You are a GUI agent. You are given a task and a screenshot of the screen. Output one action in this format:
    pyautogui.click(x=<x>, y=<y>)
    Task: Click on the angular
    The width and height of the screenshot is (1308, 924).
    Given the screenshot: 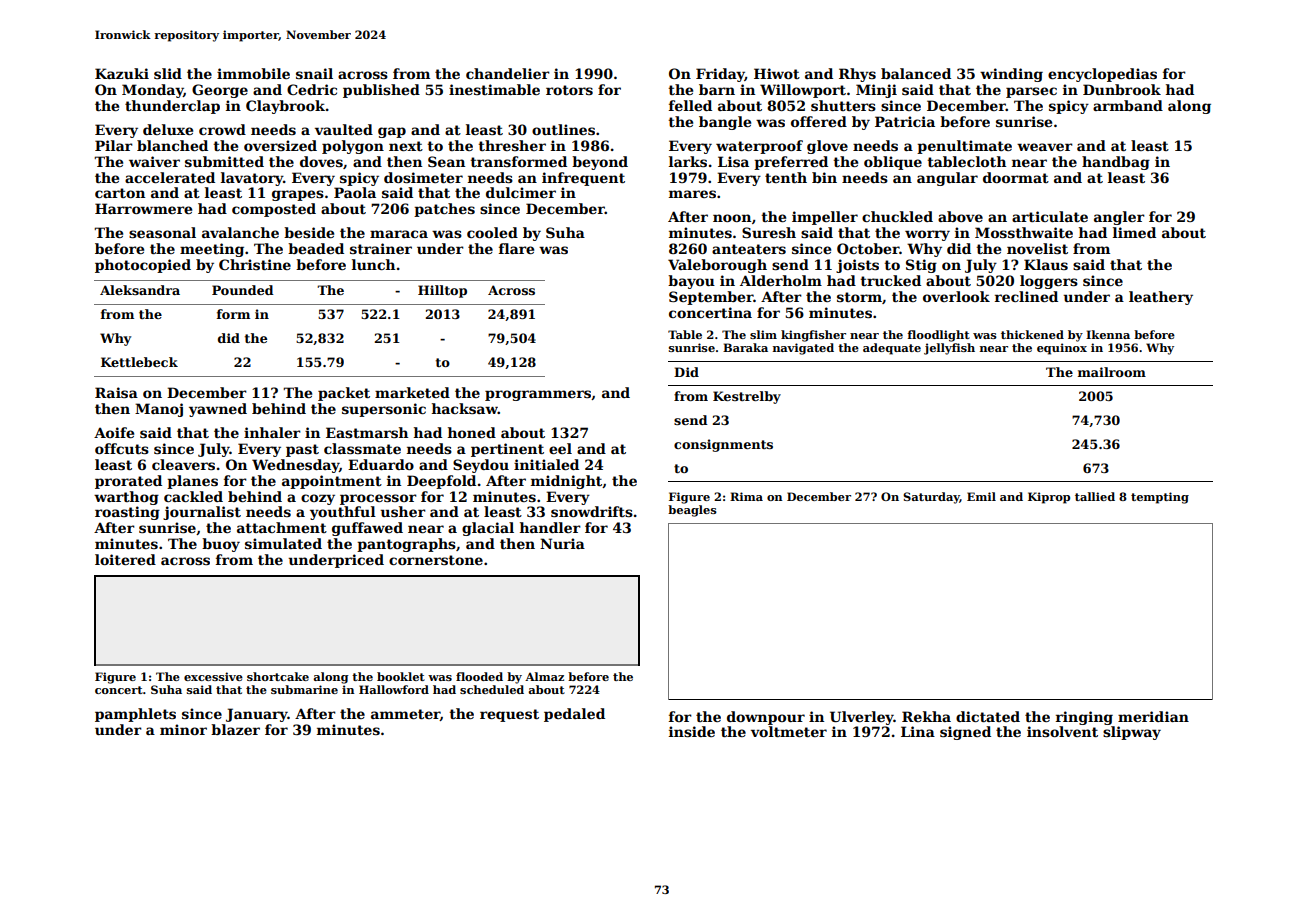 What is the action you would take?
    pyautogui.click(x=947, y=179)
